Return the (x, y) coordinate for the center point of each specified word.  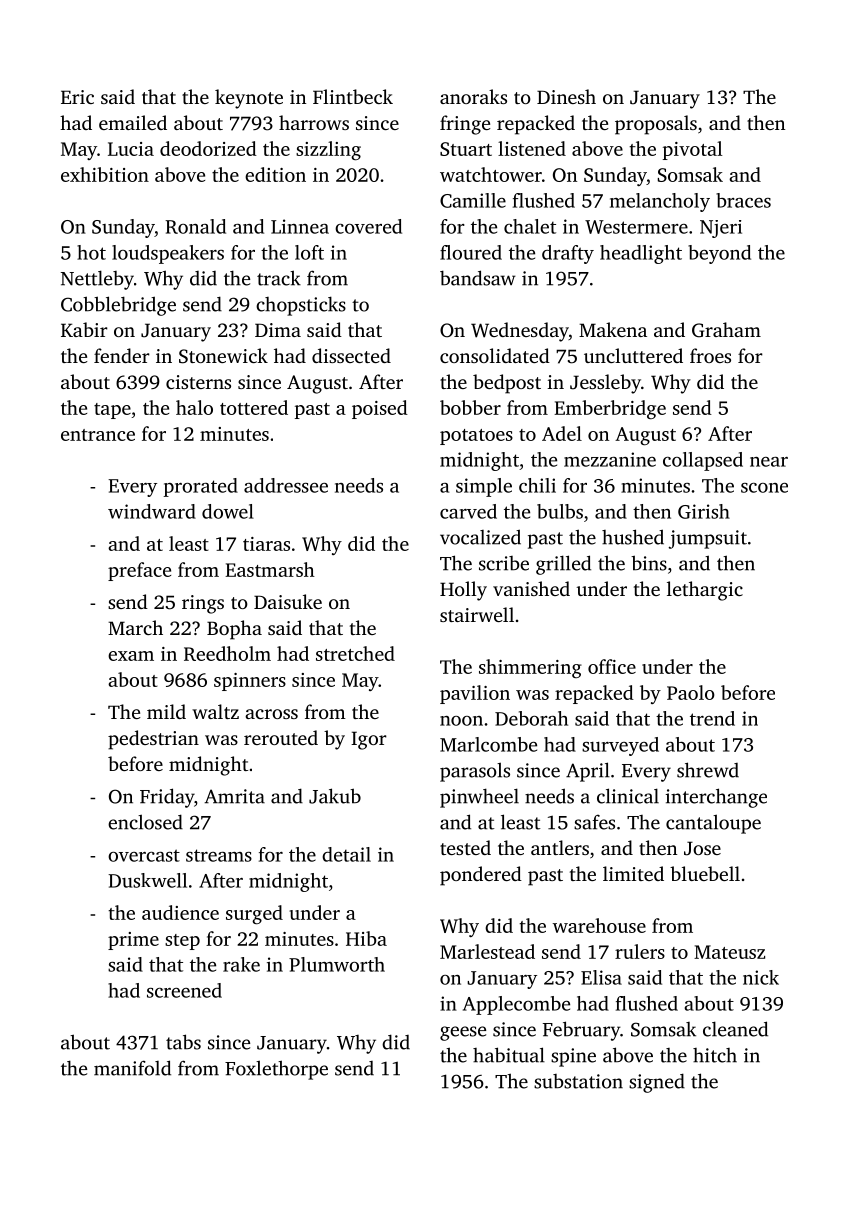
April (588, 772)
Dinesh (566, 96)
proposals (656, 125)
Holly (463, 591)
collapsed (703, 461)
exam (131, 656)
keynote (249, 99)
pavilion (475, 694)
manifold (132, 1068)
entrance (98, 435)
